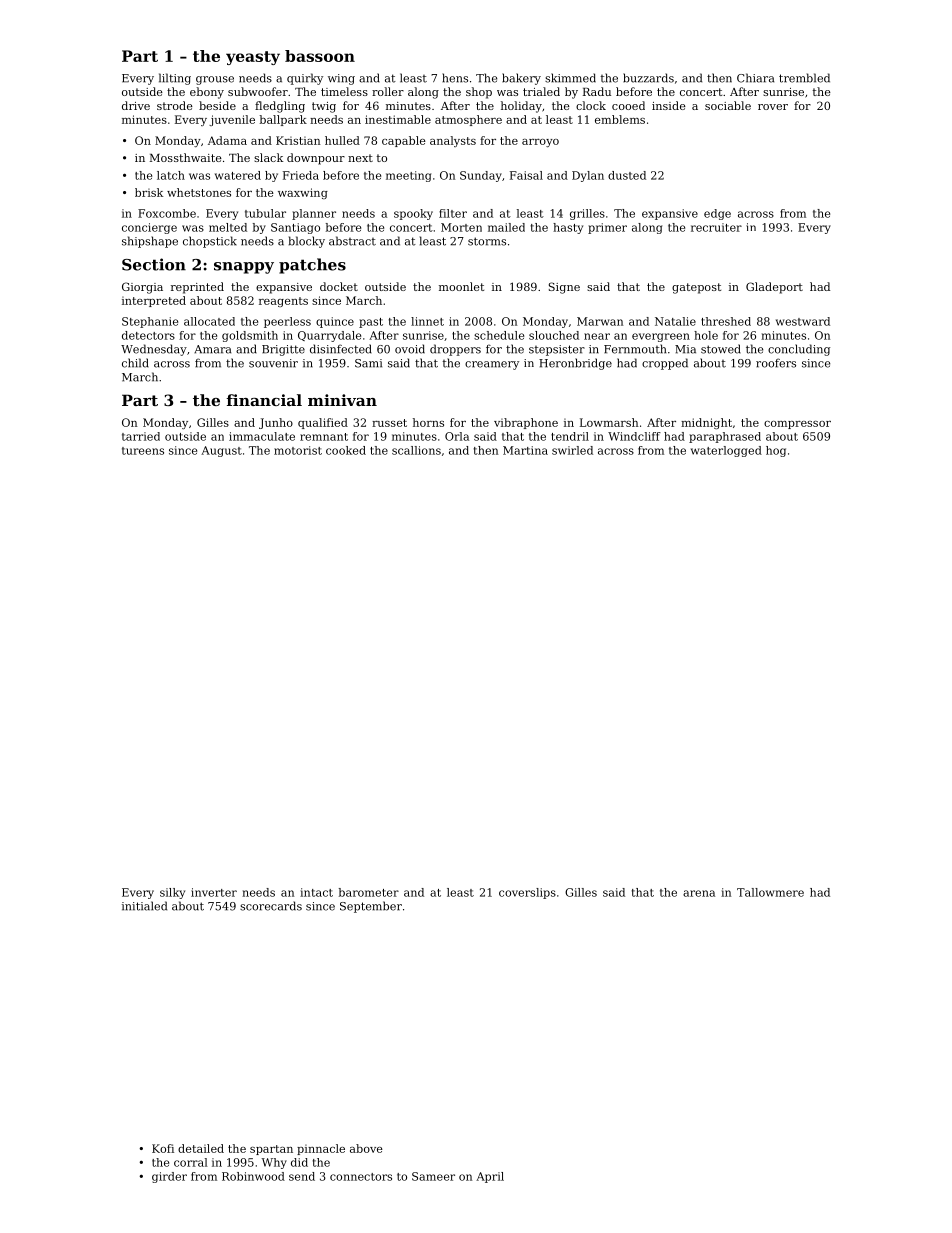  I want to click on coverslips, so click(527, 893).
